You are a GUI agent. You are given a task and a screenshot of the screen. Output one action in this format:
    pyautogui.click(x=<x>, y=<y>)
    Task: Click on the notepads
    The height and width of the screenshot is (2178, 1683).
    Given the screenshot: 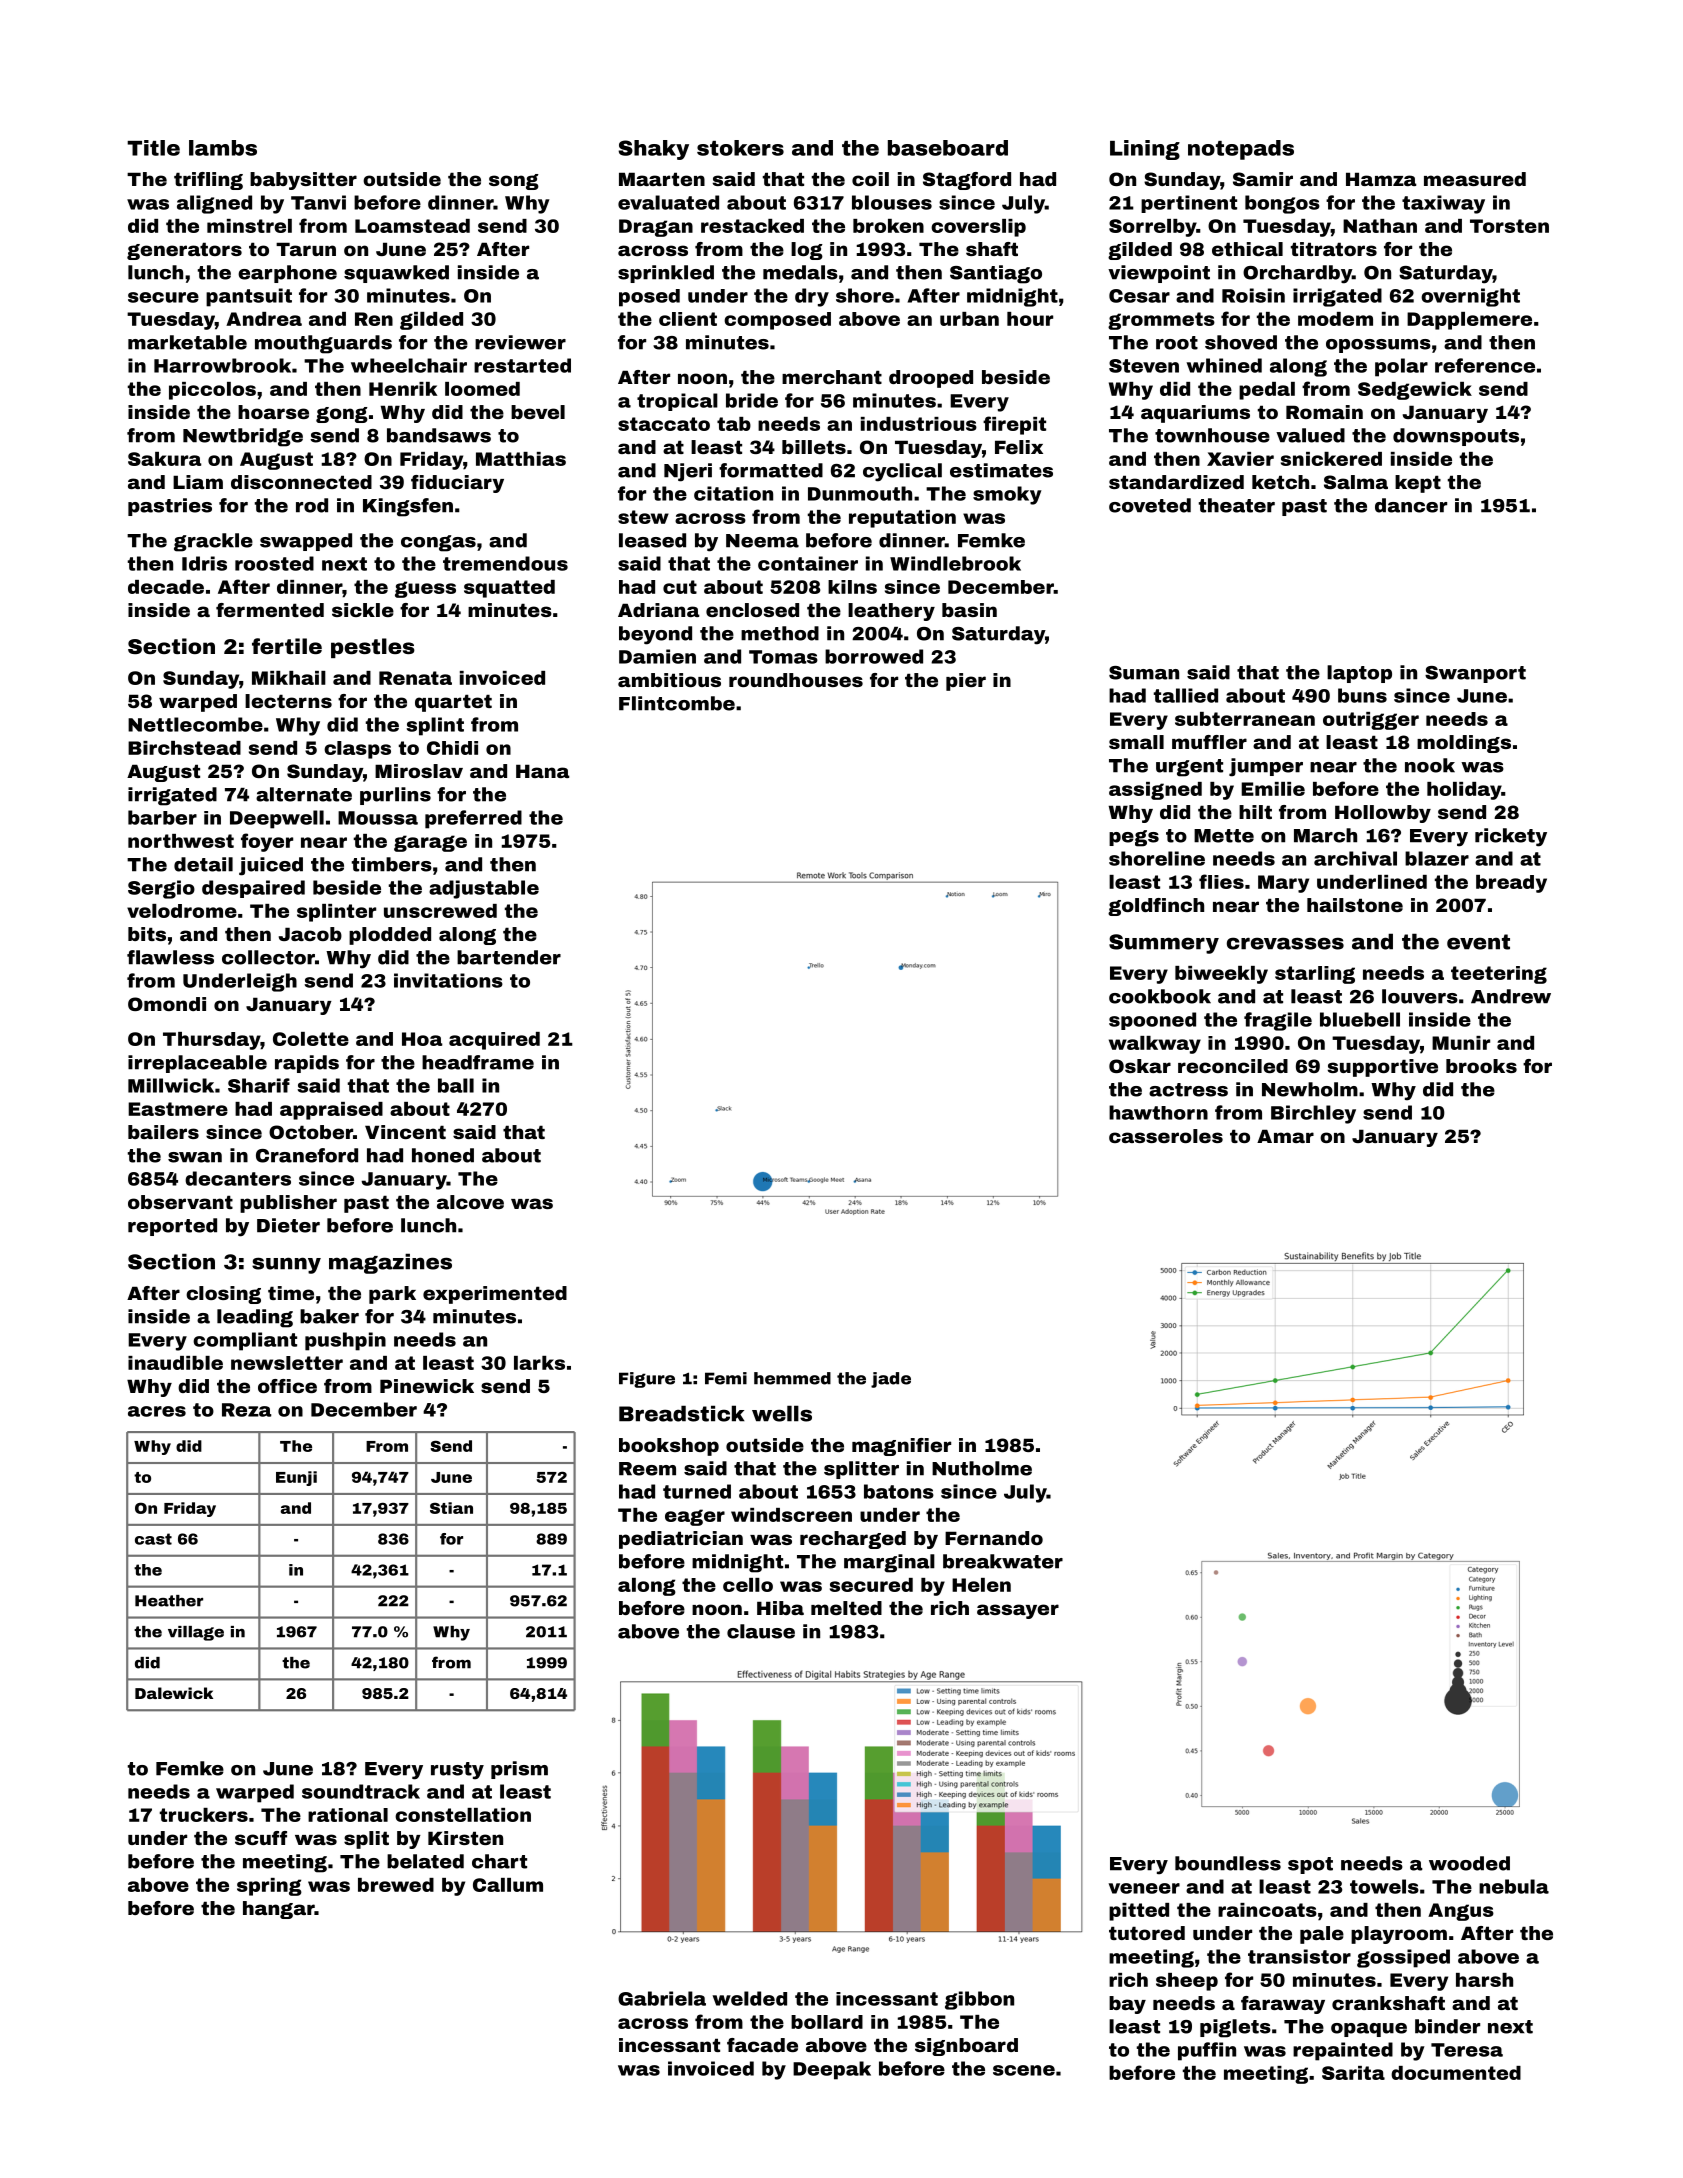 What is the action you would take?
    pyautogui.click(x=1241, y=150)
